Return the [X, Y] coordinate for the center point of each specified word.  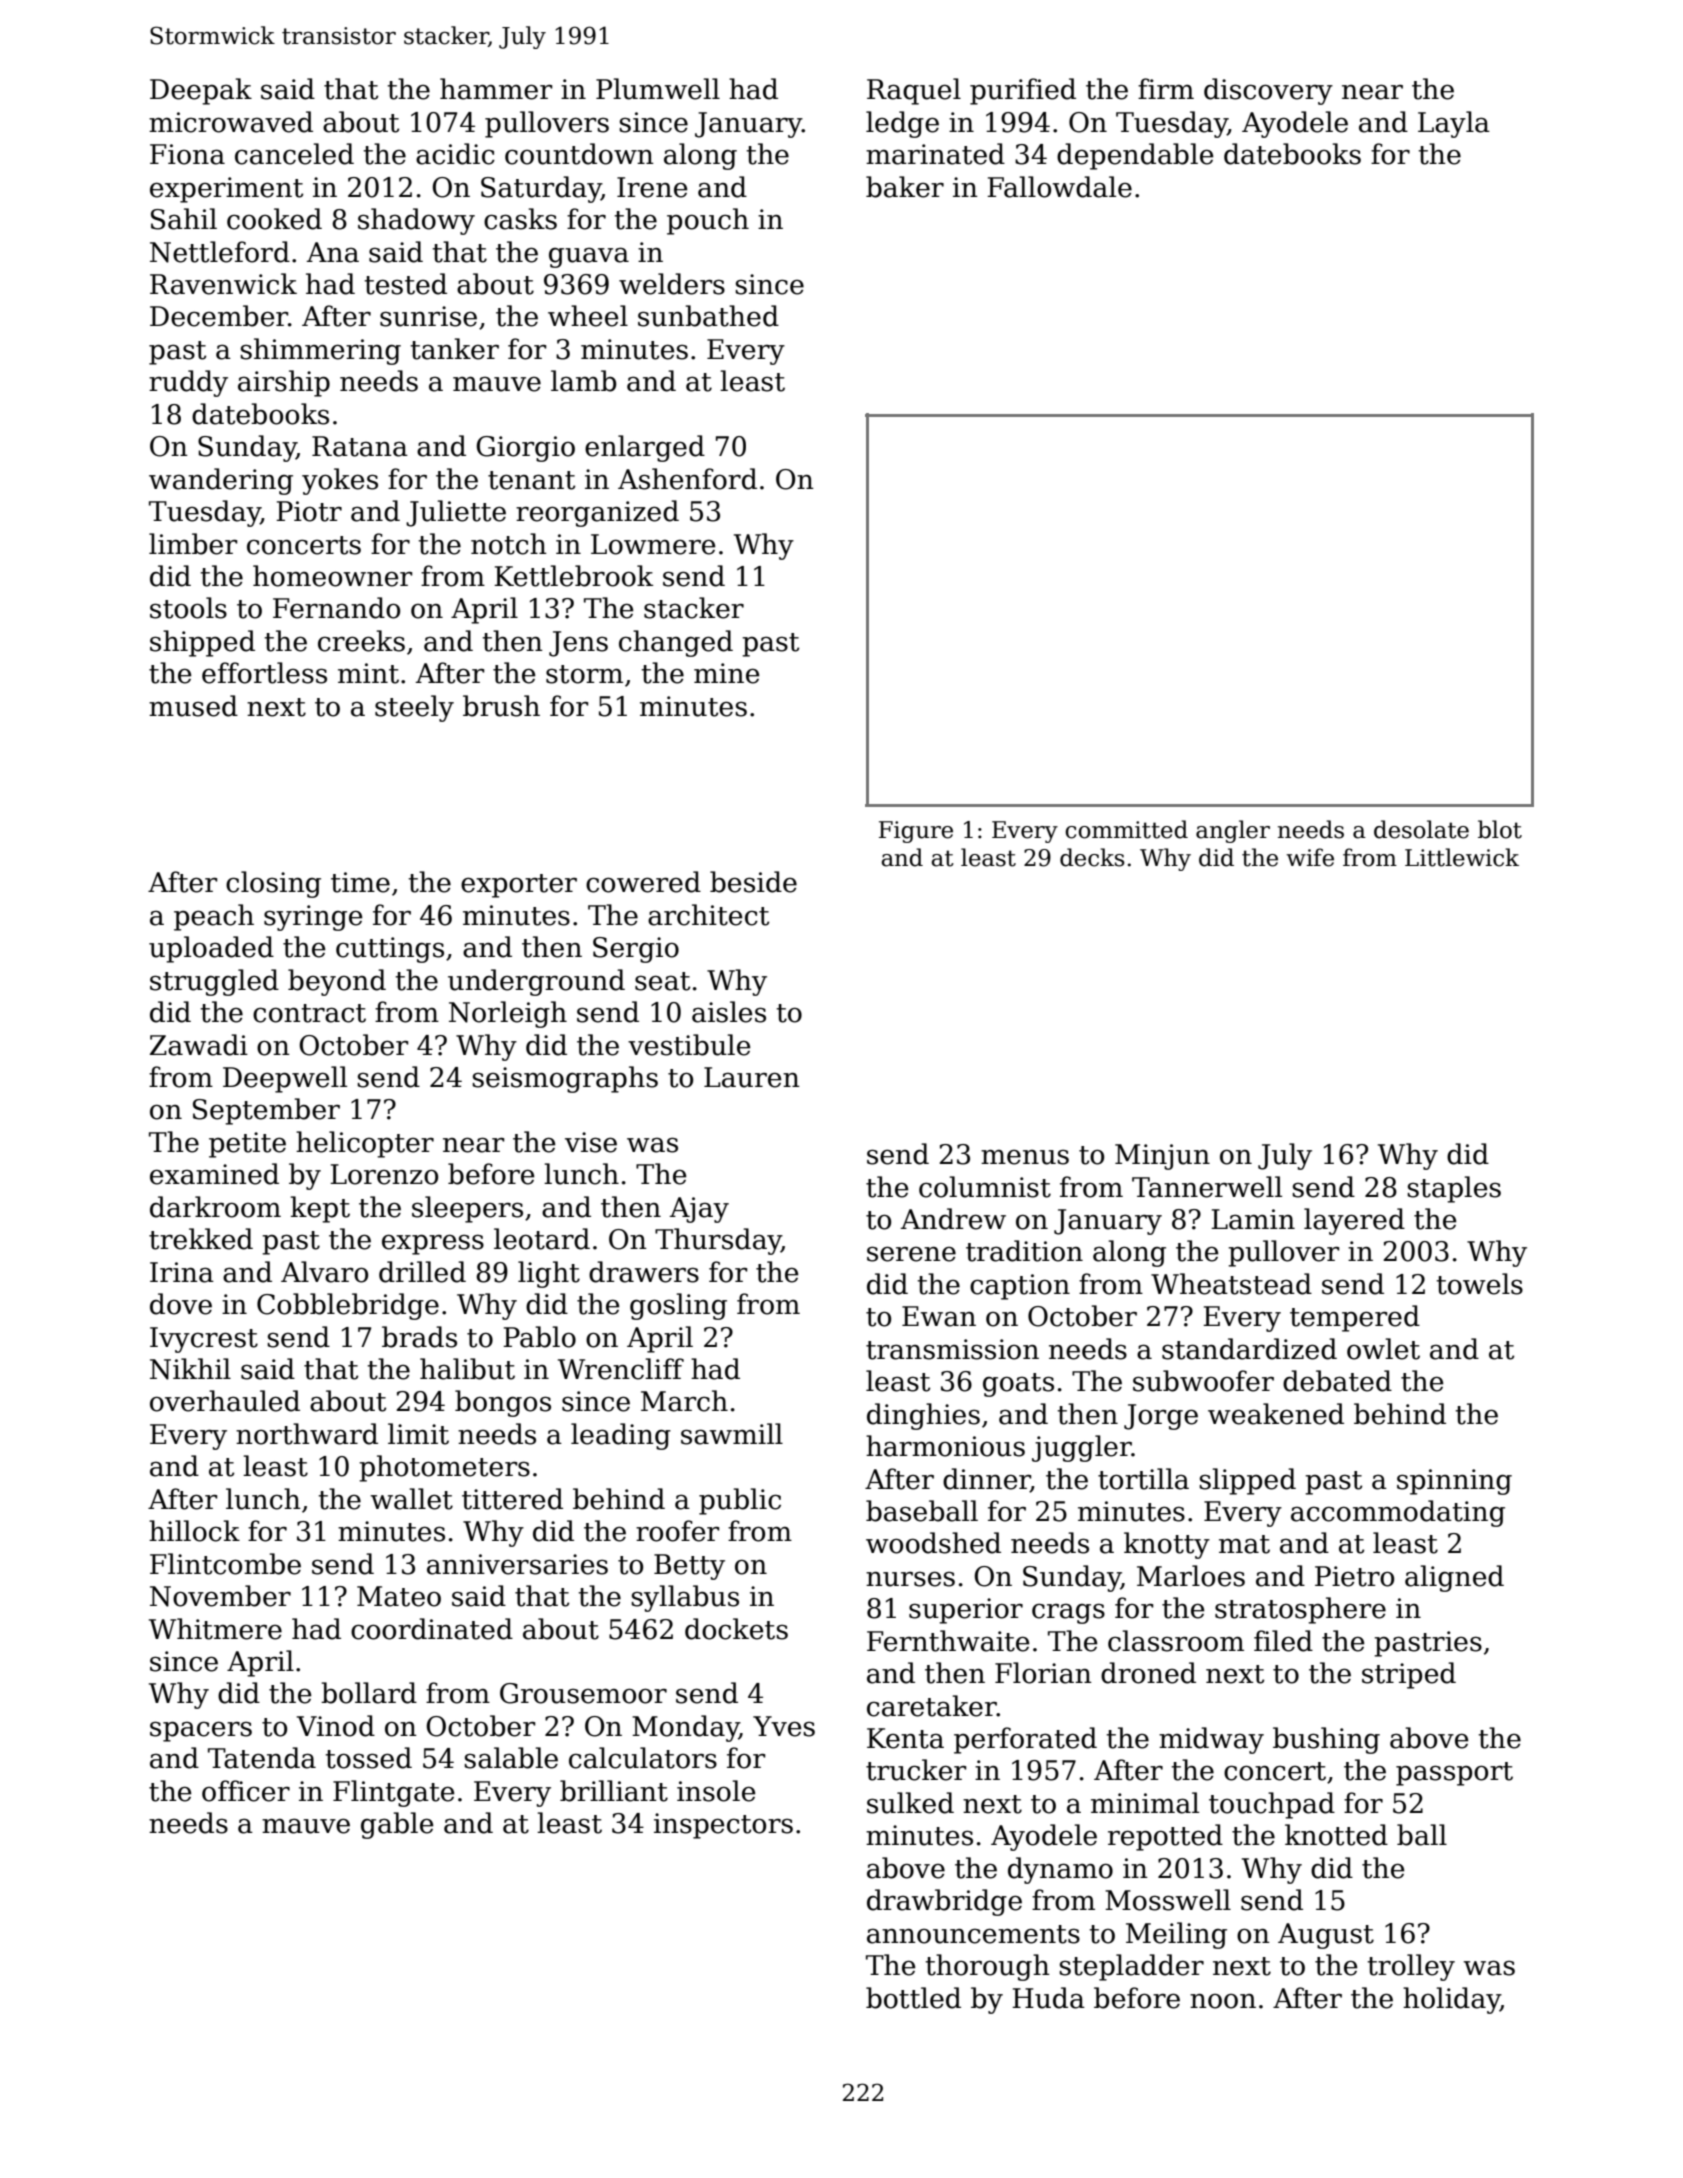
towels [1479, 1284]
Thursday [718, 1241]
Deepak [201, 91]
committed [1126, 829]
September [266, 1111]
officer [246, 1791]
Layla [1454, 124]
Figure [916, 832]
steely [414, 708]
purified [1023, 91]
